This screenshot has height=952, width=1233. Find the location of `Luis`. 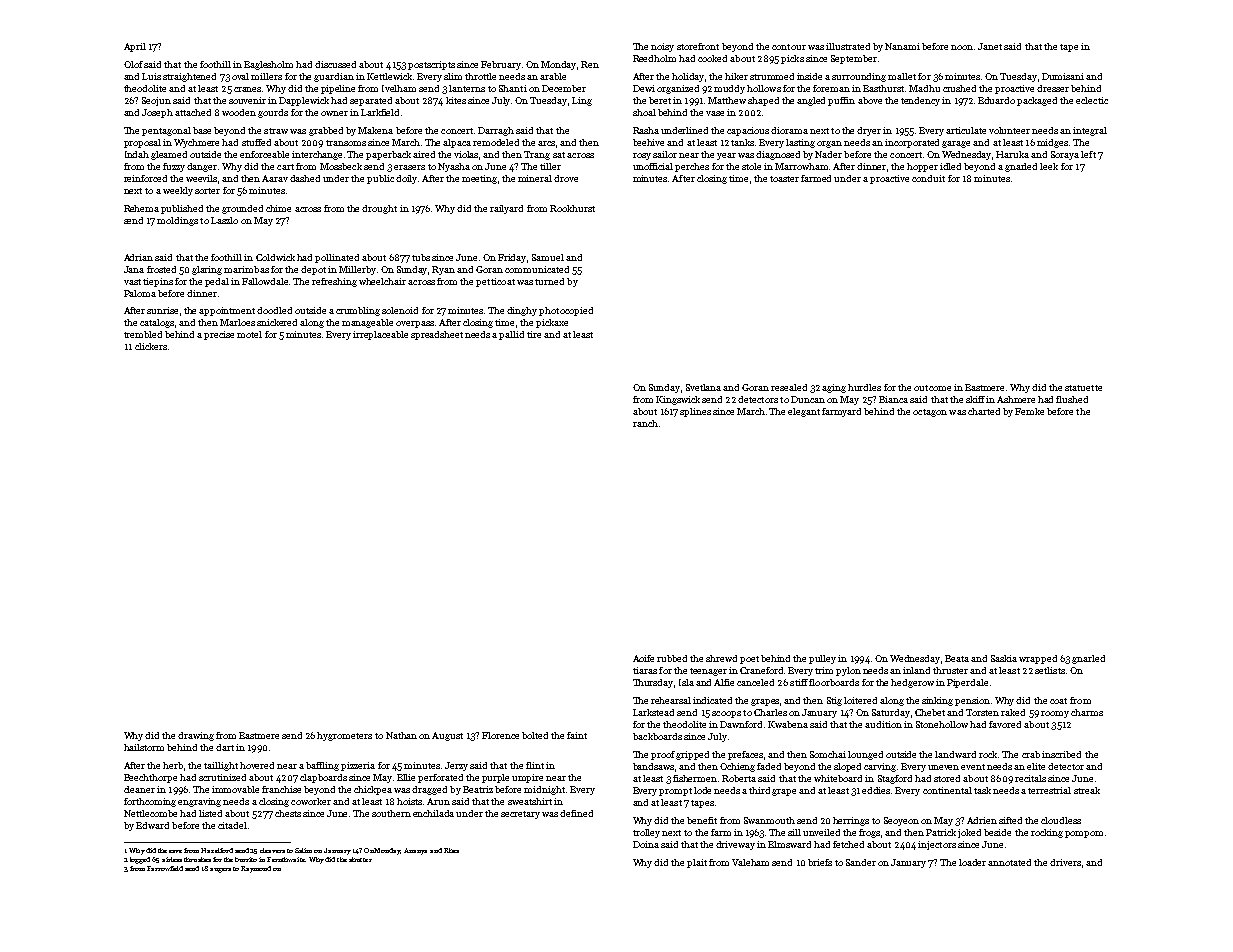

Luis is located at coordinates (151, 76).
